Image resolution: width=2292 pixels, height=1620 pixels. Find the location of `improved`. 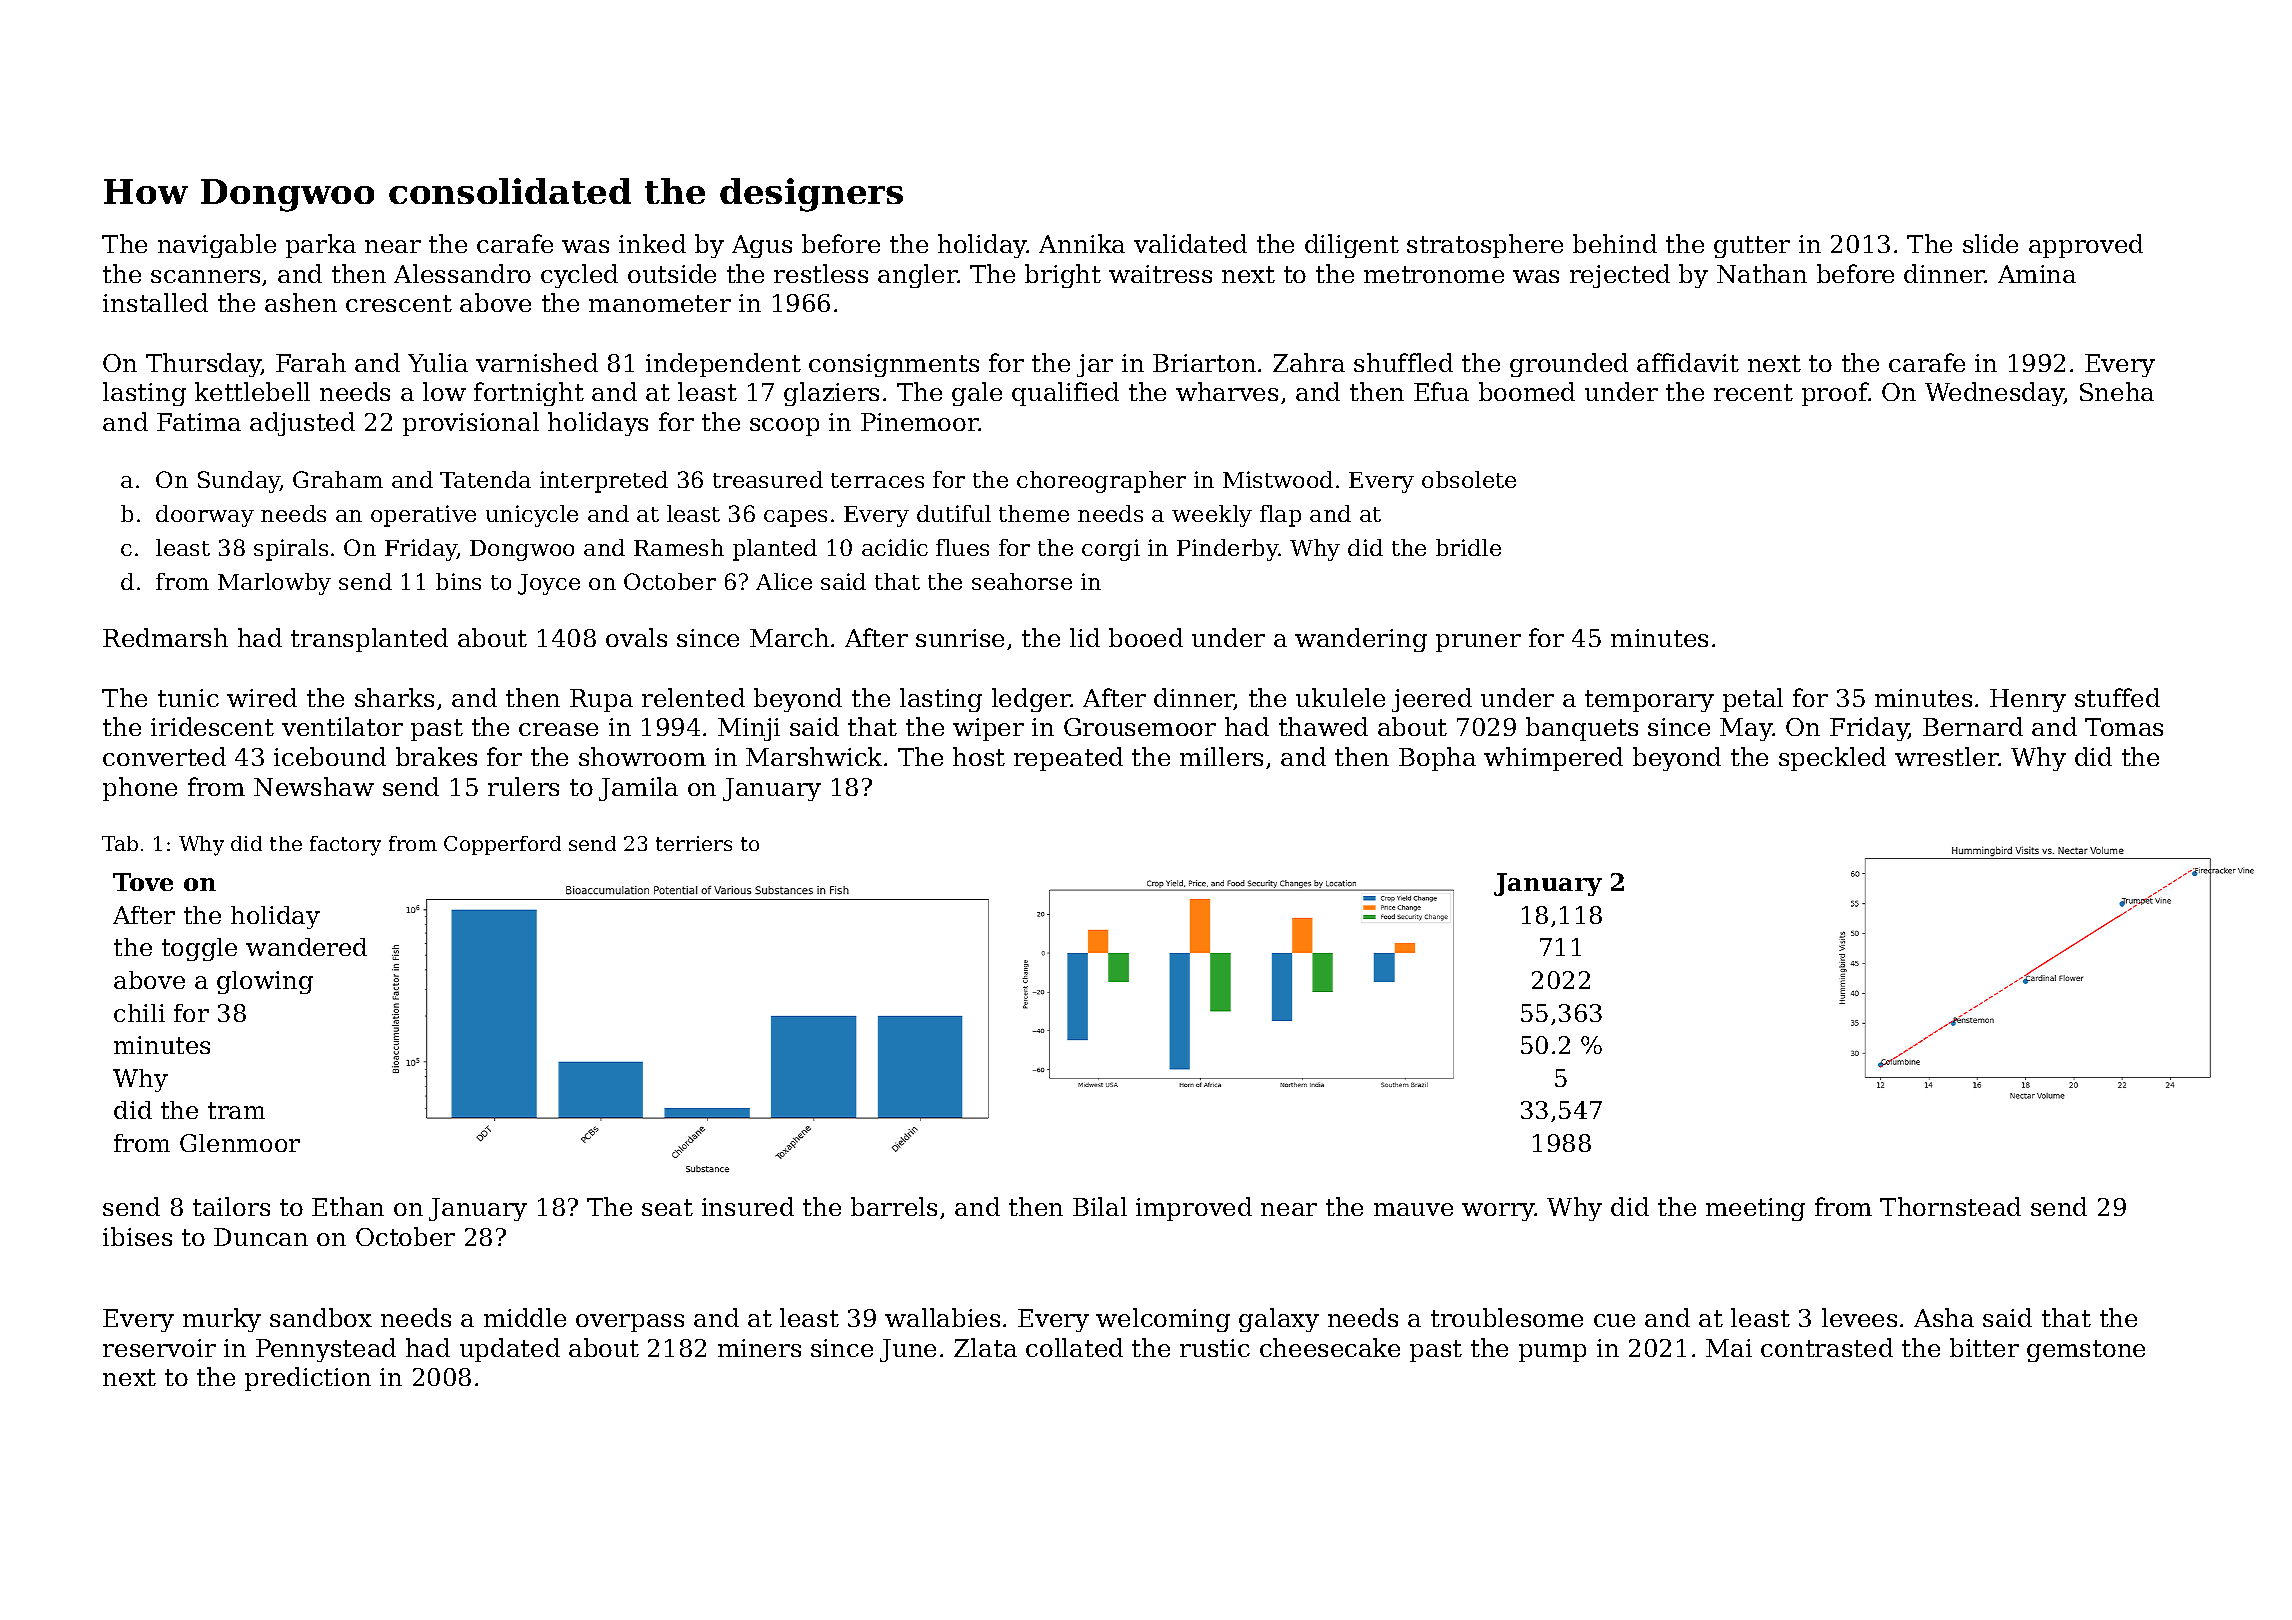

improved is located at coordinates (1194, 1209).
